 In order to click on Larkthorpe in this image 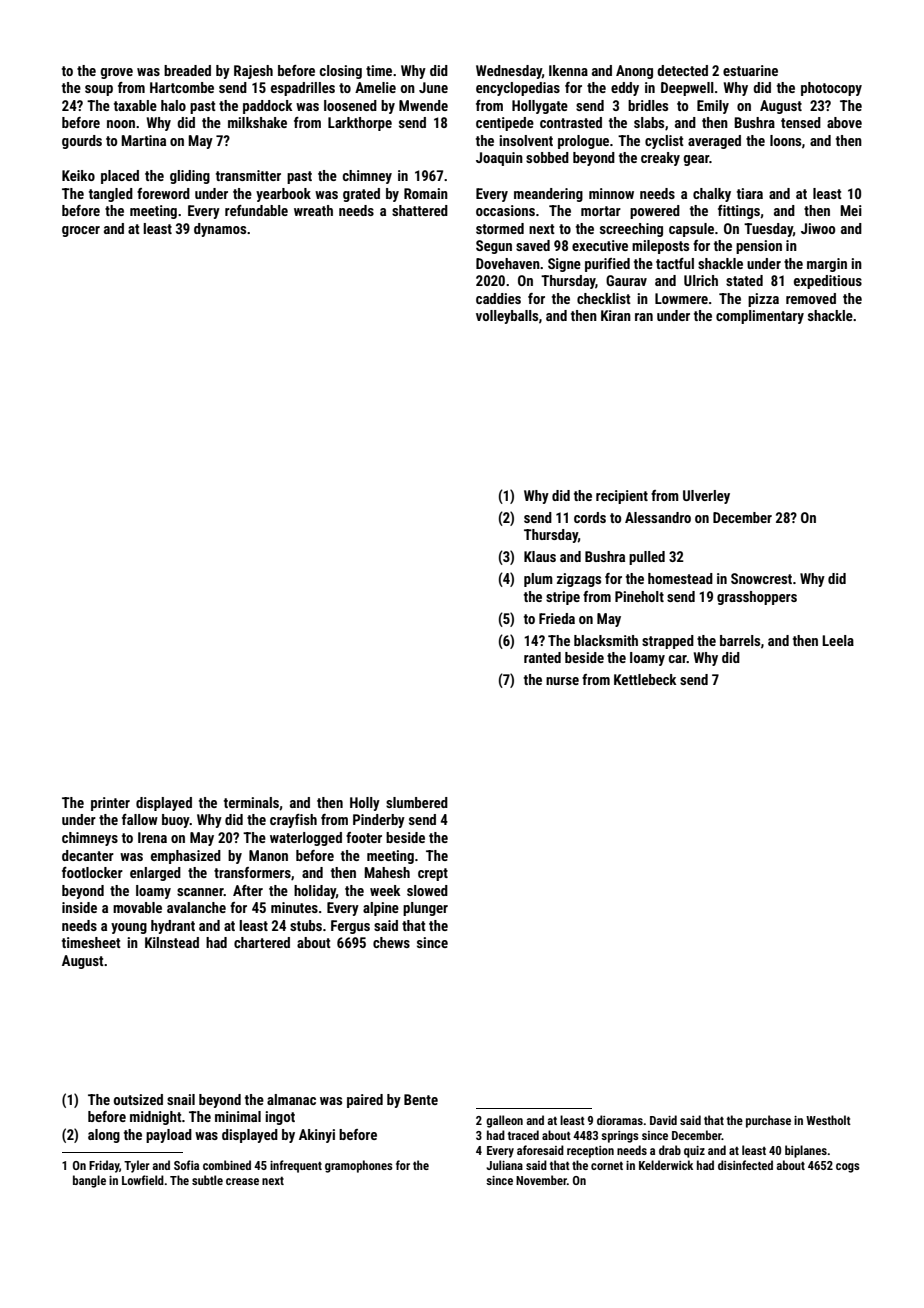, I will do `click(360, 124)`.
